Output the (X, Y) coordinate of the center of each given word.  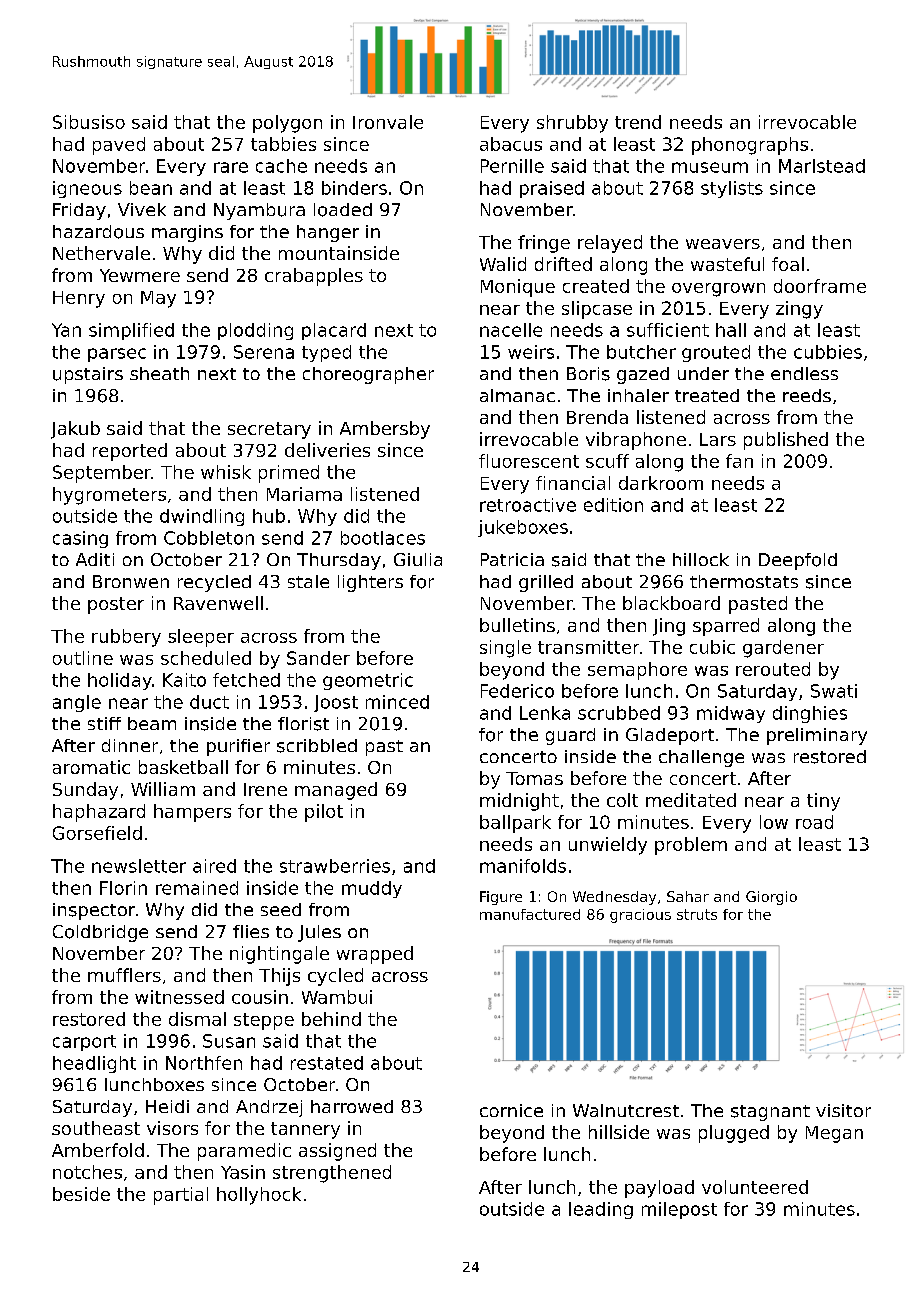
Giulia (418, 559)
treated (707, 395)
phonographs (750, 146)
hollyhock (259, 1196)
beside (81, 1194)
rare (231, 167)
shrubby (572, 124)
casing (80, 539)
